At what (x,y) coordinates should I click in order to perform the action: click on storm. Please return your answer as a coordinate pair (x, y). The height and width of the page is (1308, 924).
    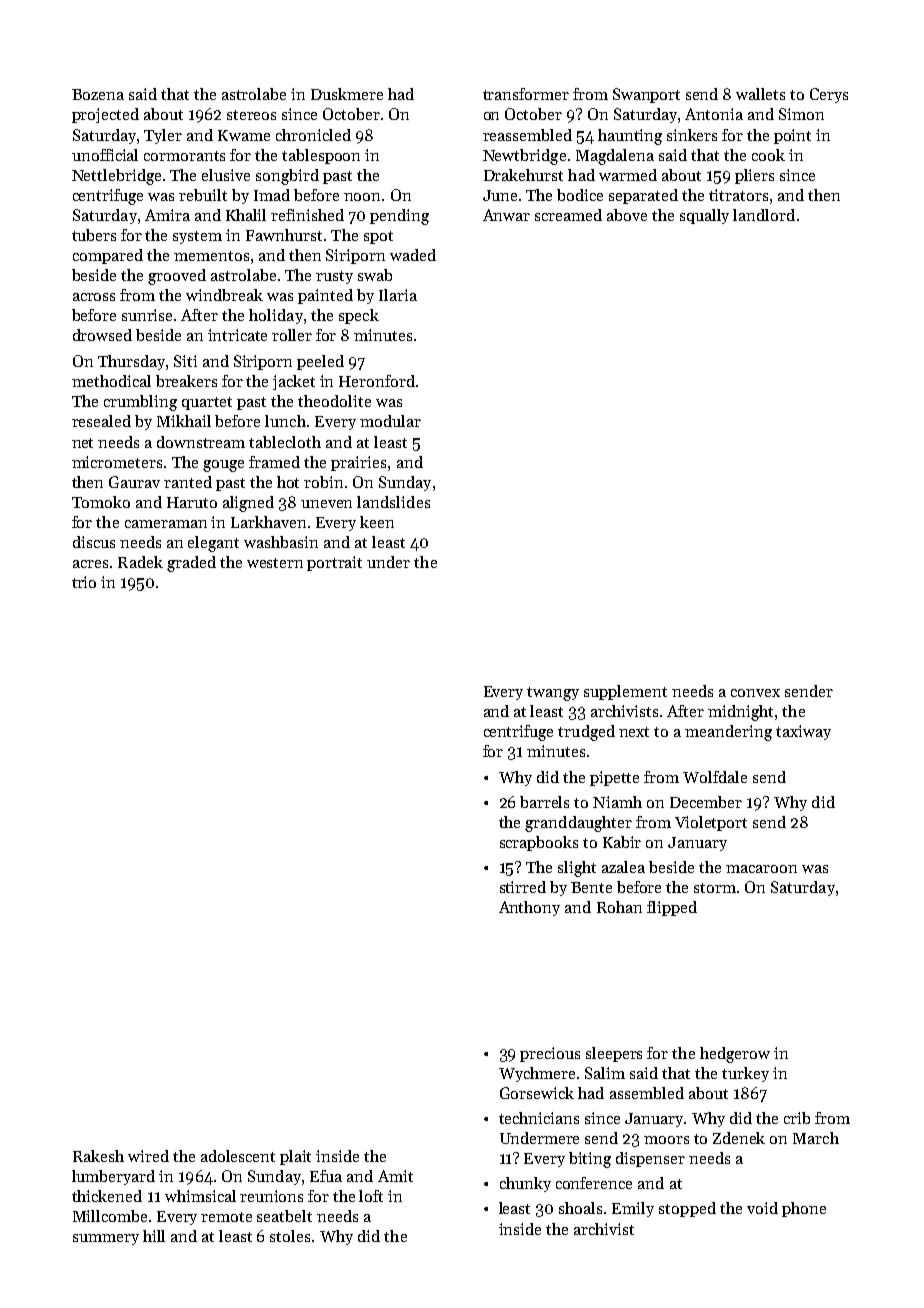
    Looking at the image, I should click on (715, 888).
